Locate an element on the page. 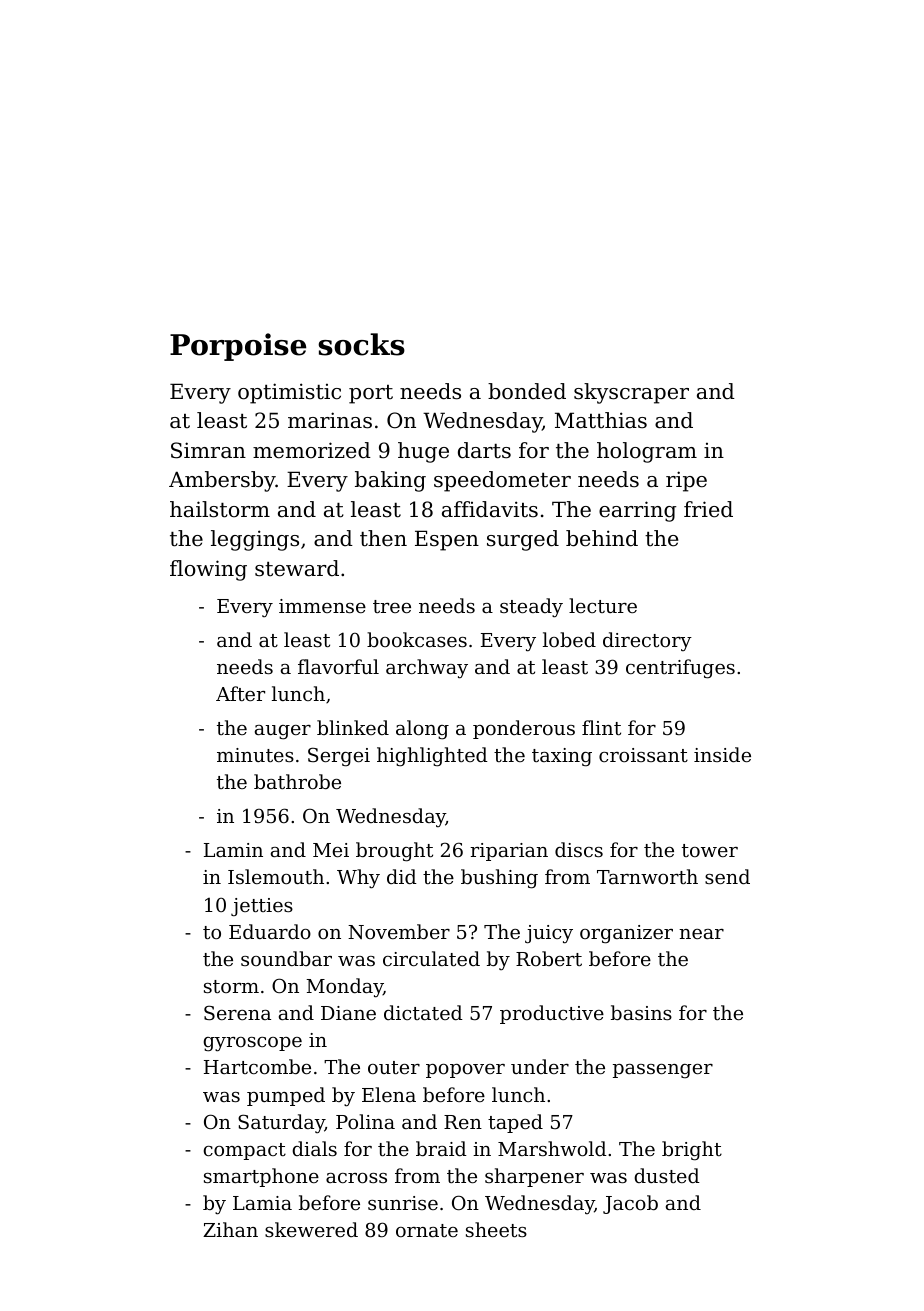  minutes is located at coordinates (255, 755).
